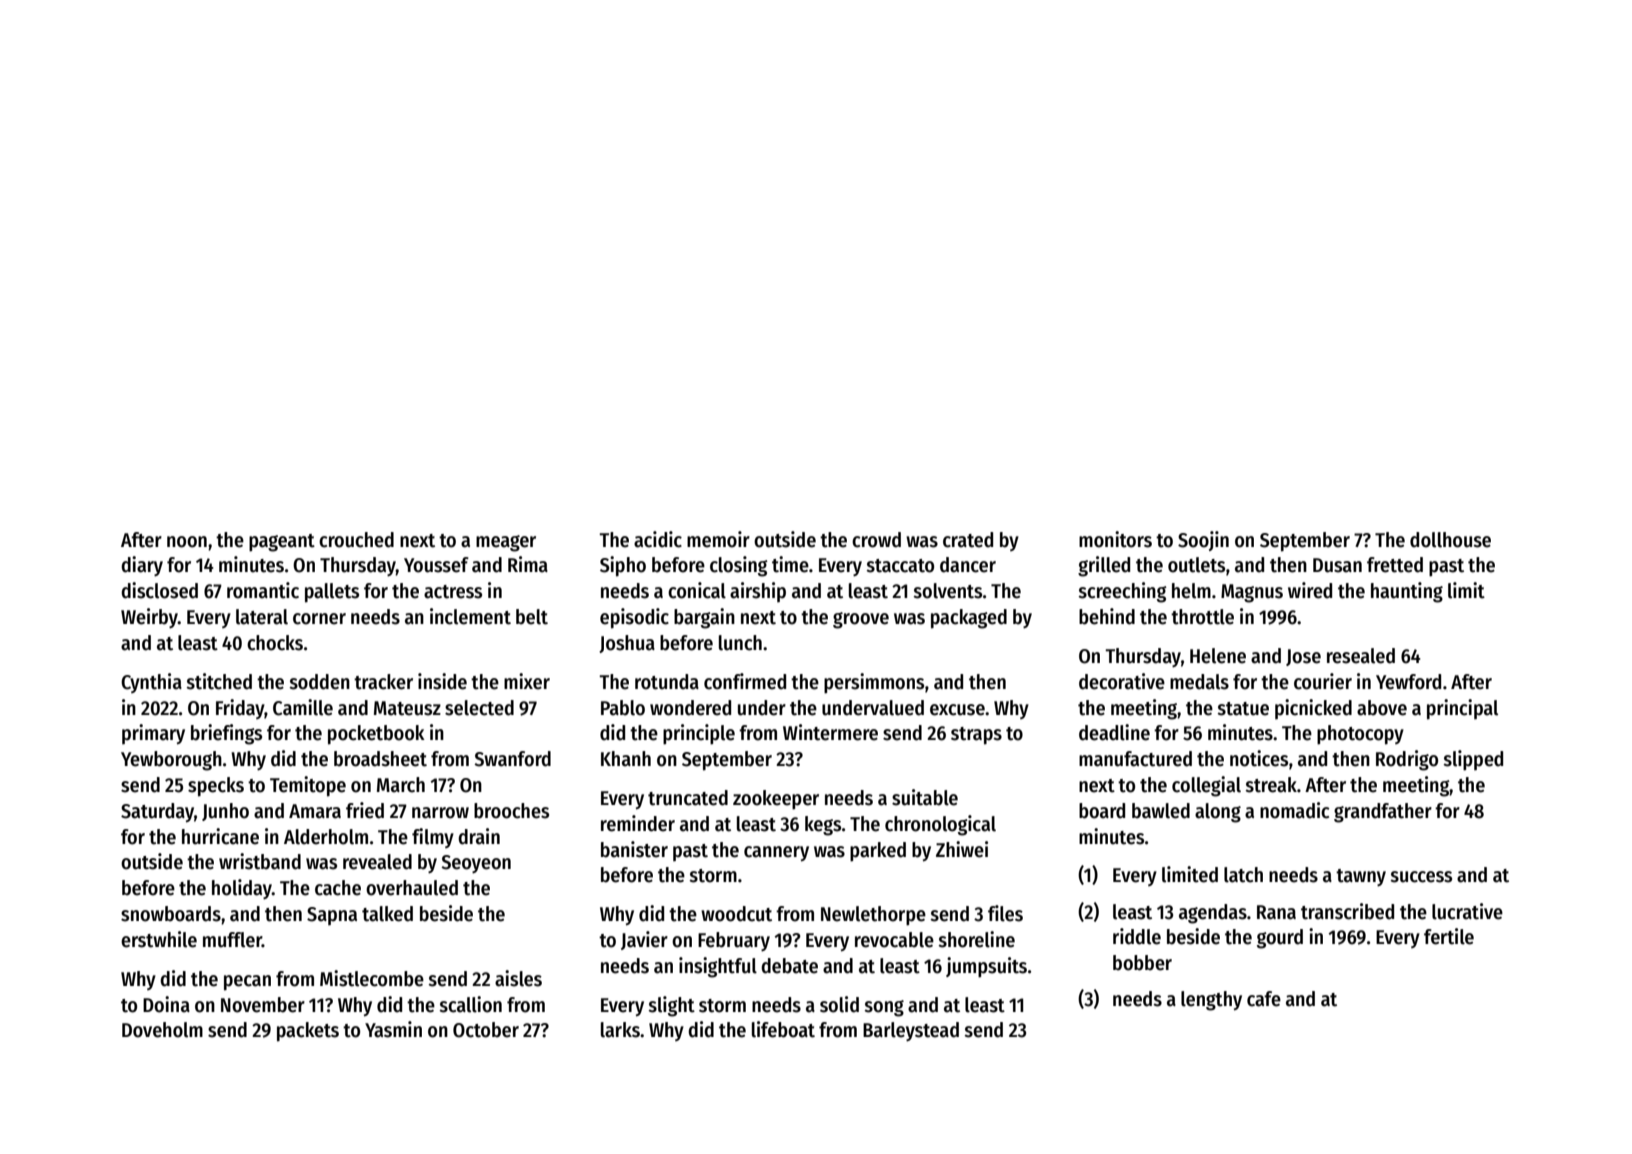  What do you see at coordinates (644, 940) in the screenshot?
I see `Javier` at bounding box center [644, 940].
